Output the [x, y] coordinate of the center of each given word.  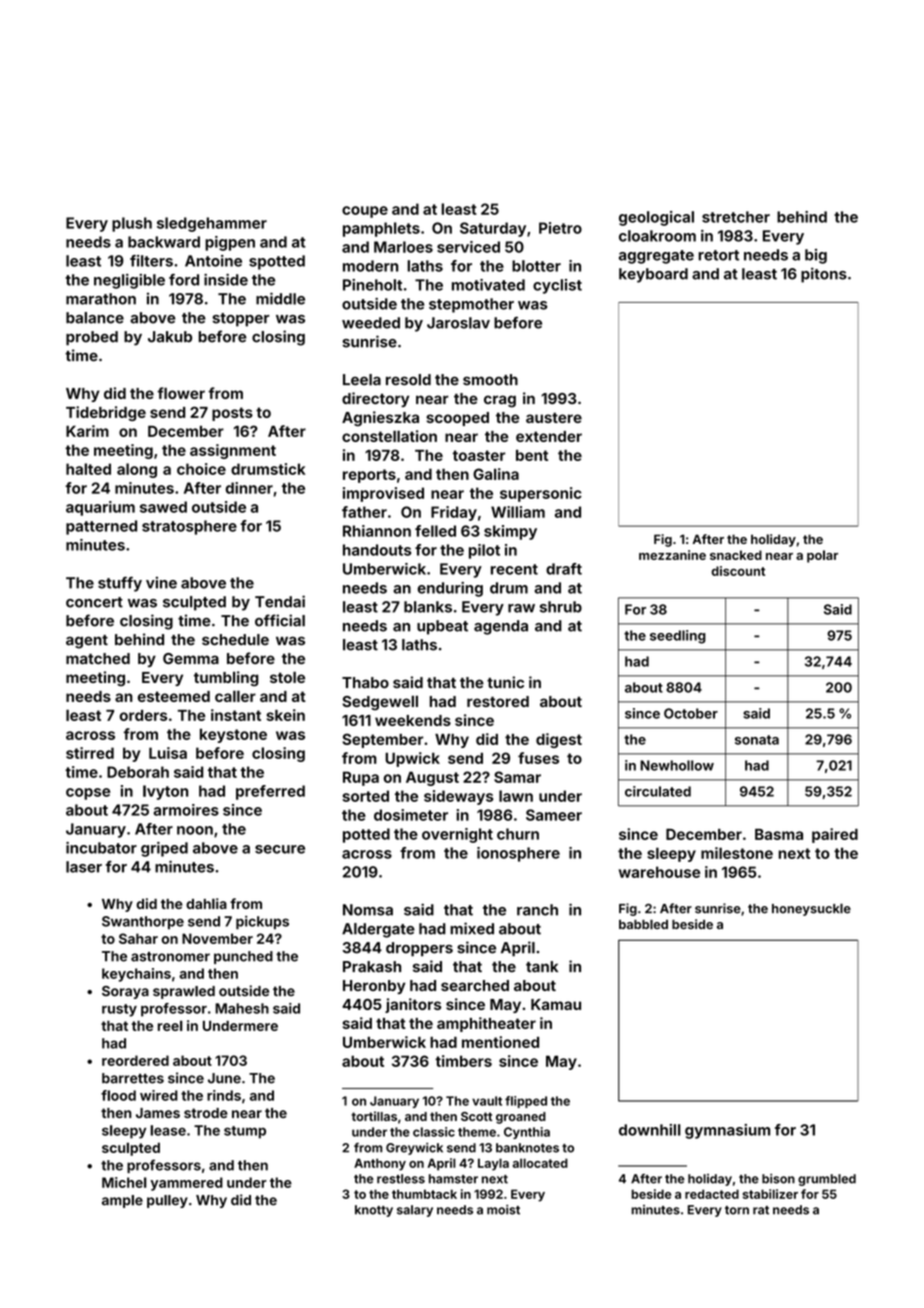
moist [503, 1210]
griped [164, 849]
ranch [537, 910]
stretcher [736, 217]
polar [822, 556]
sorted [365, 796]
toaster [479, 455]
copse [88, 794]
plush [132, 224]
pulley [167, 1201]
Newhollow [677, 765]
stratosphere [189, 527]
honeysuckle [811, 909]
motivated [488, 285]
